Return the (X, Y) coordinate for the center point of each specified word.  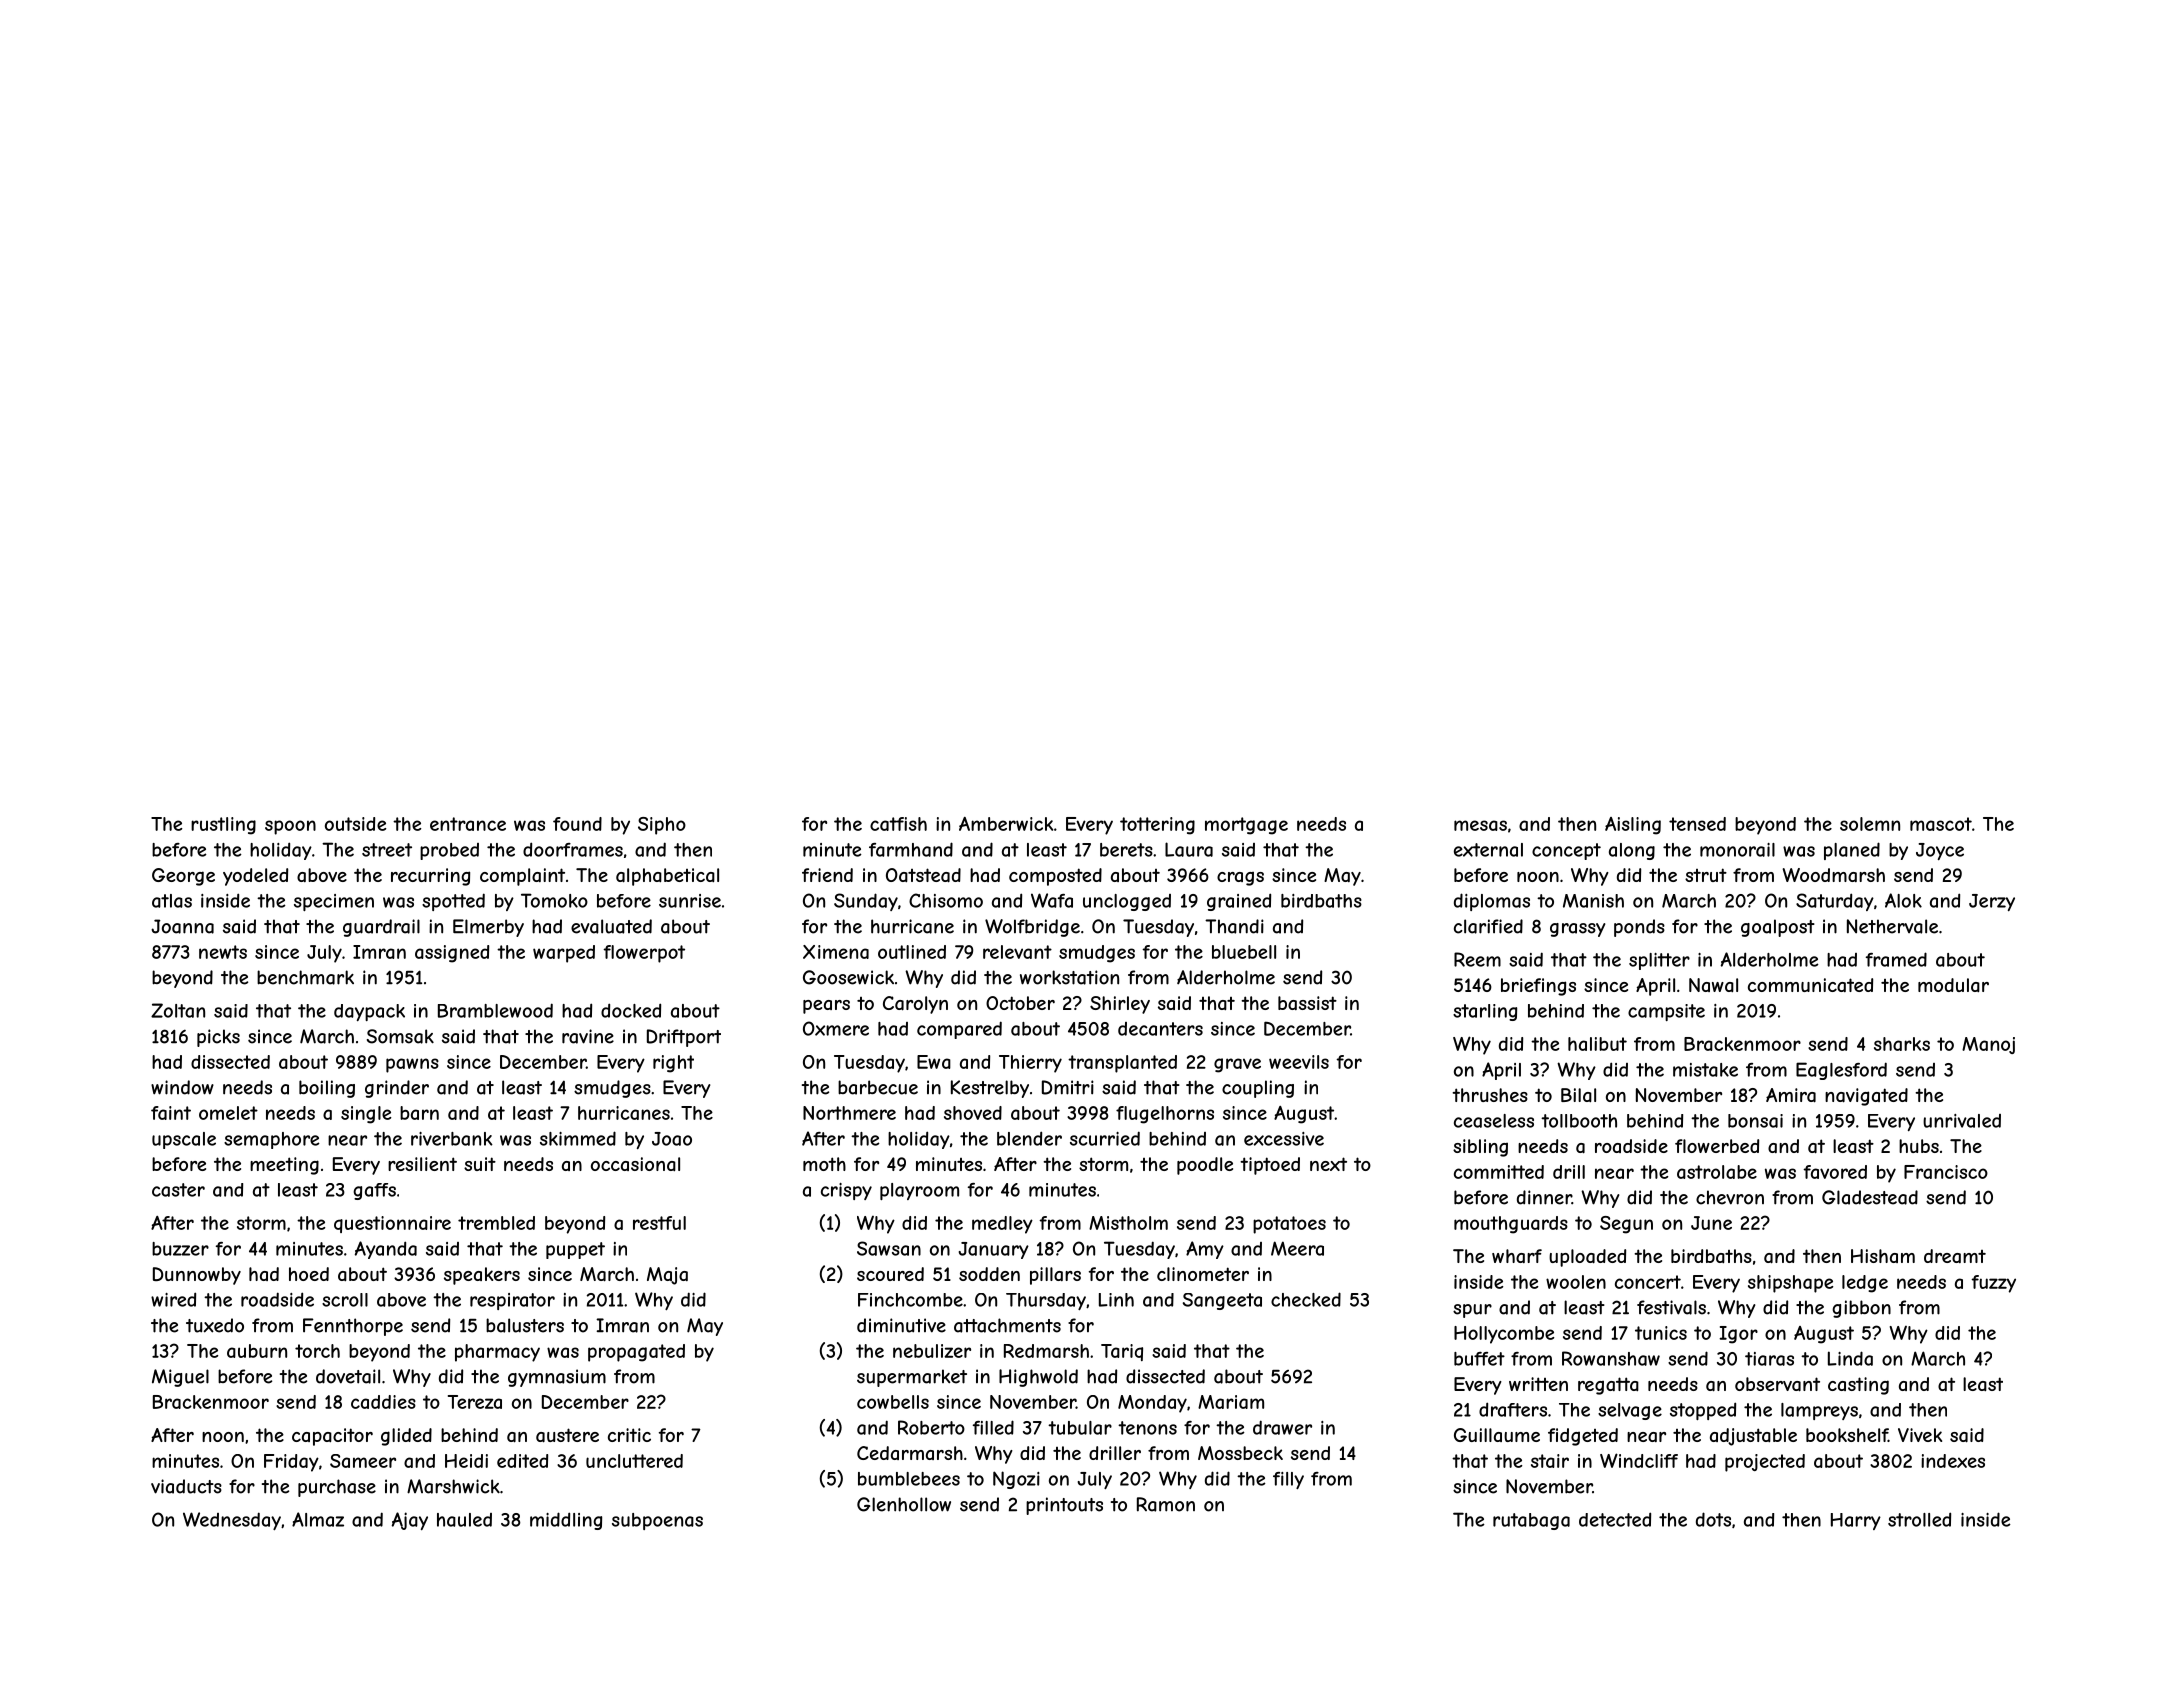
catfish (898, 824)
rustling (223, 826)
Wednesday (232, 1521)
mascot (1941, 824)
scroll (345, 1300)
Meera (1297, 1248)
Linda (1850, 1358)
